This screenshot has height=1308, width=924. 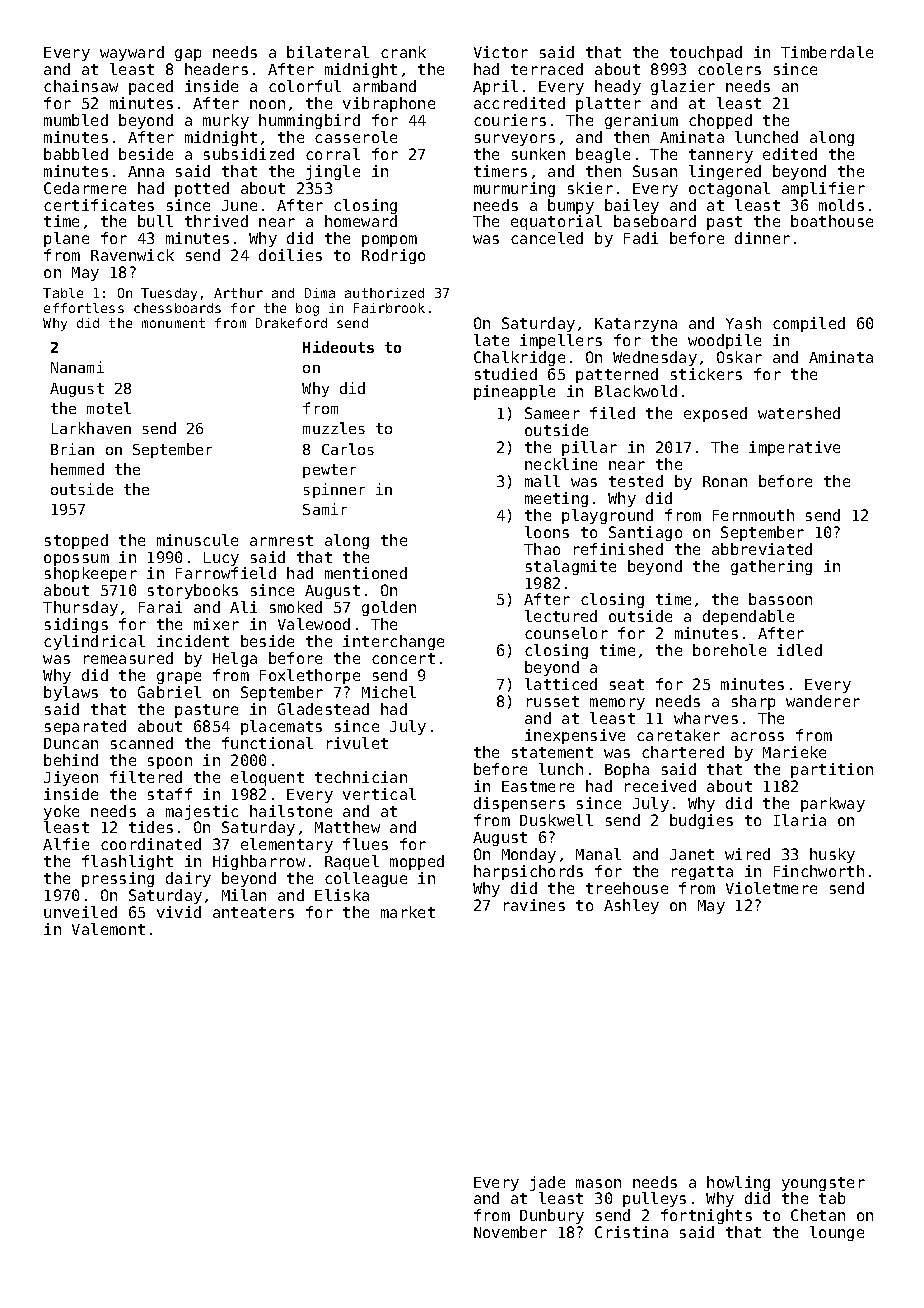 What do you see at coordinates (552, 1216) in the screenshot?
I see `Dunbury` at bounding box center [552, 1216].
